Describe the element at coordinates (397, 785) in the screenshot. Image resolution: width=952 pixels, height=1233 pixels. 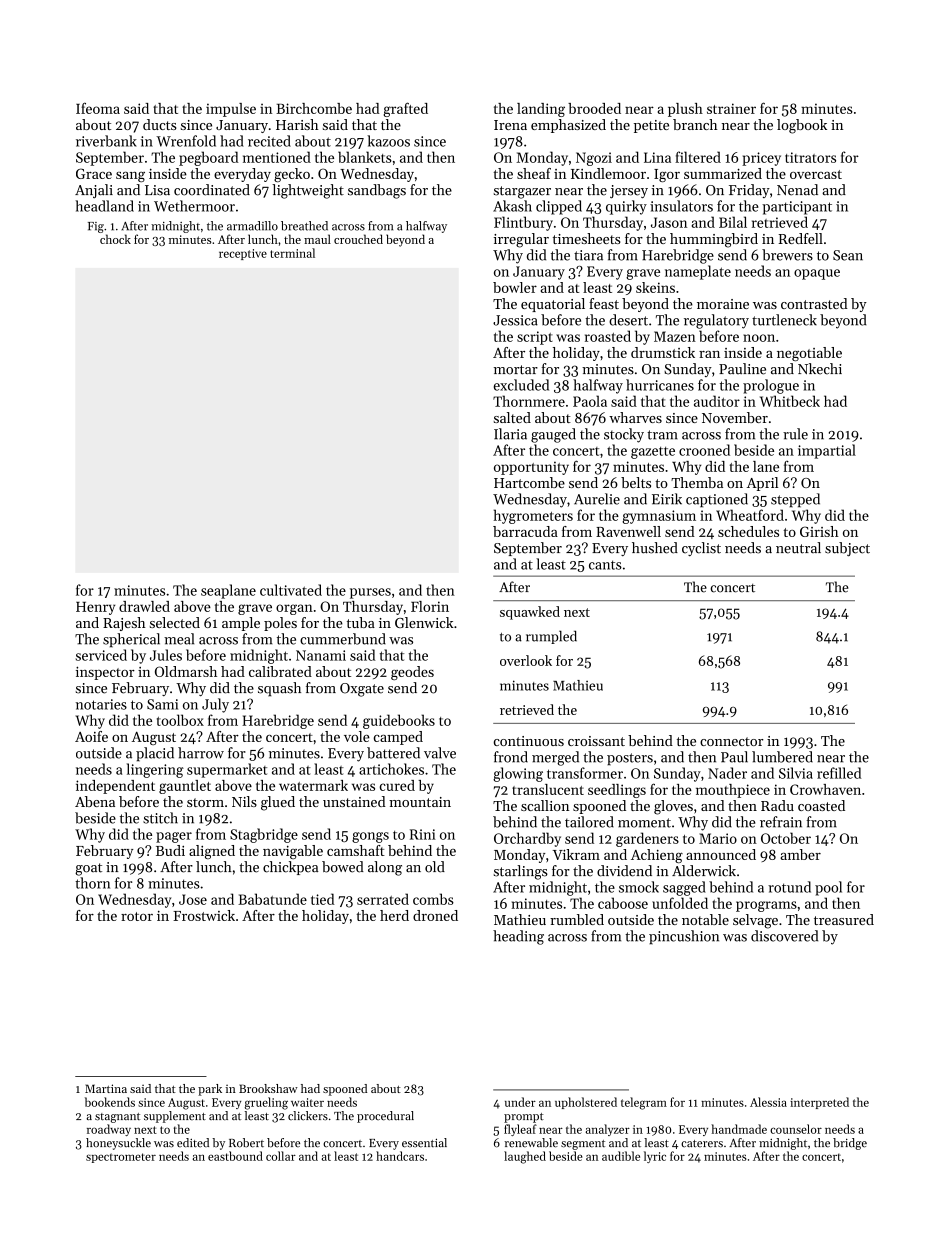
I see `cured` at that location.
